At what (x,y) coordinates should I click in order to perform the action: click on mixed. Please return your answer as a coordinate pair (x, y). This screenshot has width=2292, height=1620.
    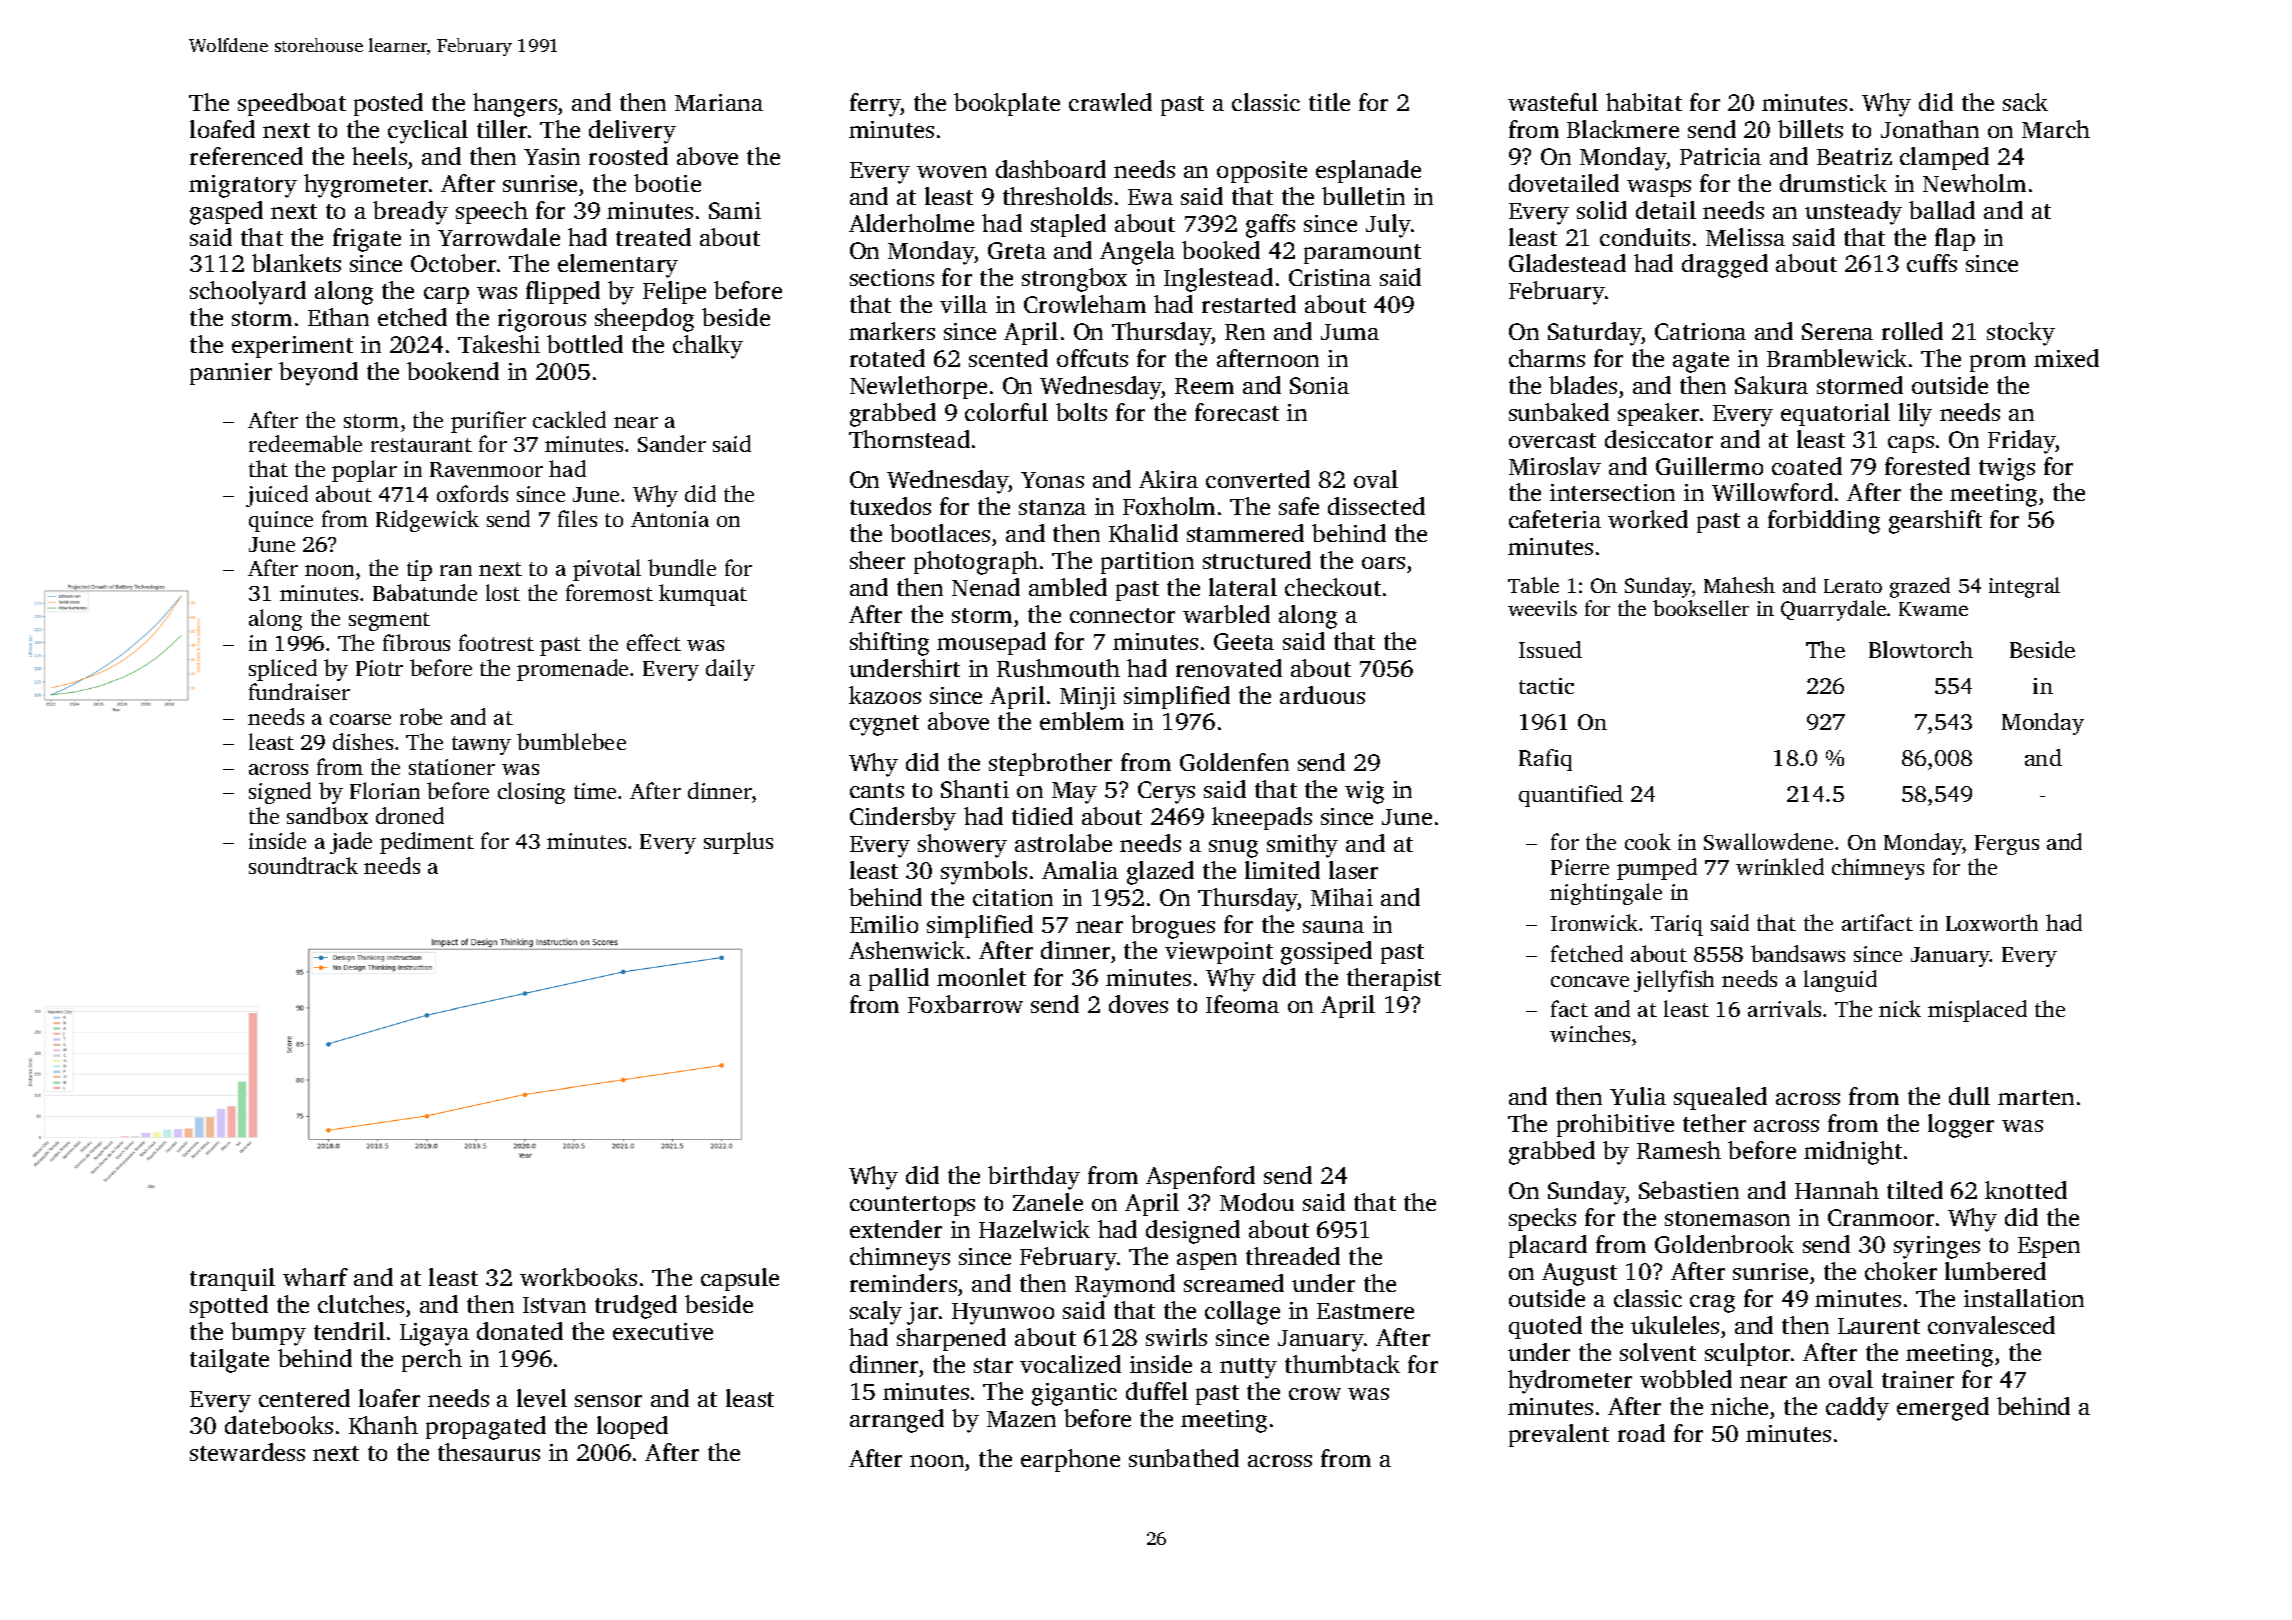
    Looking at the image, I should click on (2066, 358).
